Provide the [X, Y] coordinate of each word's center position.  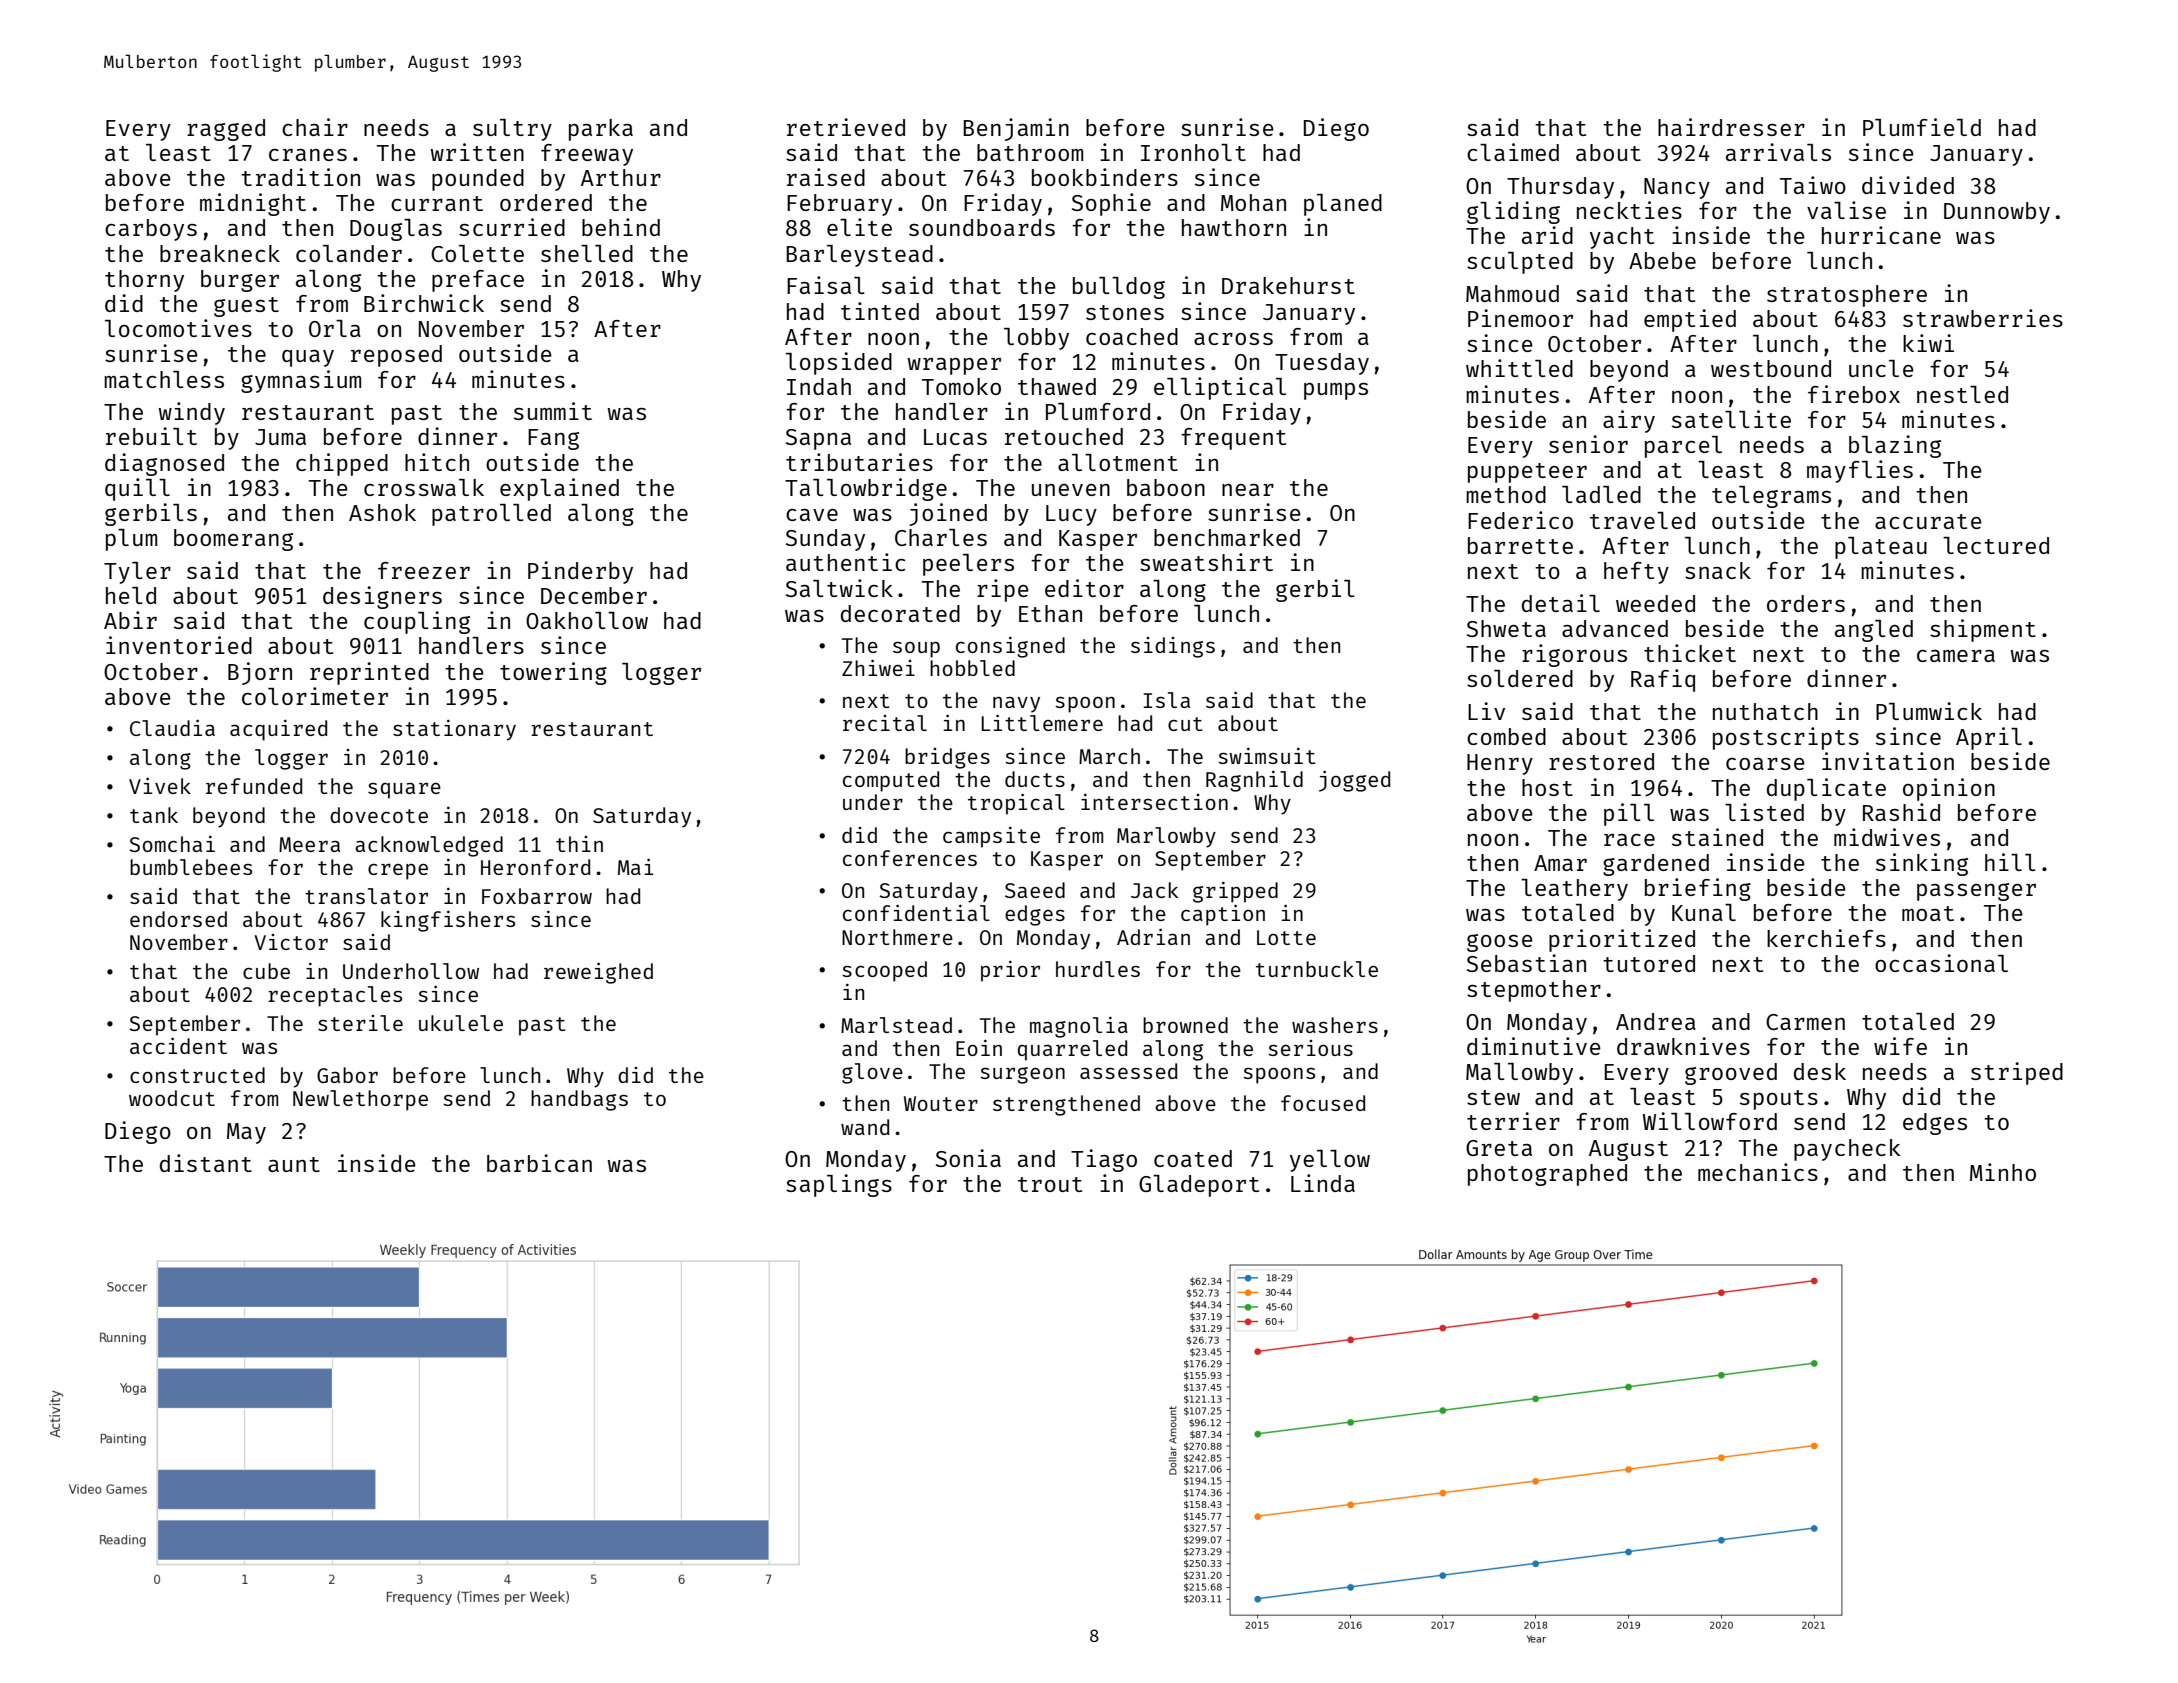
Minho [2003, 1172]
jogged [1354, 781]
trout [1050, 1184]
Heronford [535, 867]
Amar [1560, 863]
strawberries [1983, 318]
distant [206, 1163]
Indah [819, 386]
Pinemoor [1520, 318]
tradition [300, 177]
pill [1629, 814]
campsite [991, 837]
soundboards [982, 227]
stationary [454, 730]
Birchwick [424, 303]
